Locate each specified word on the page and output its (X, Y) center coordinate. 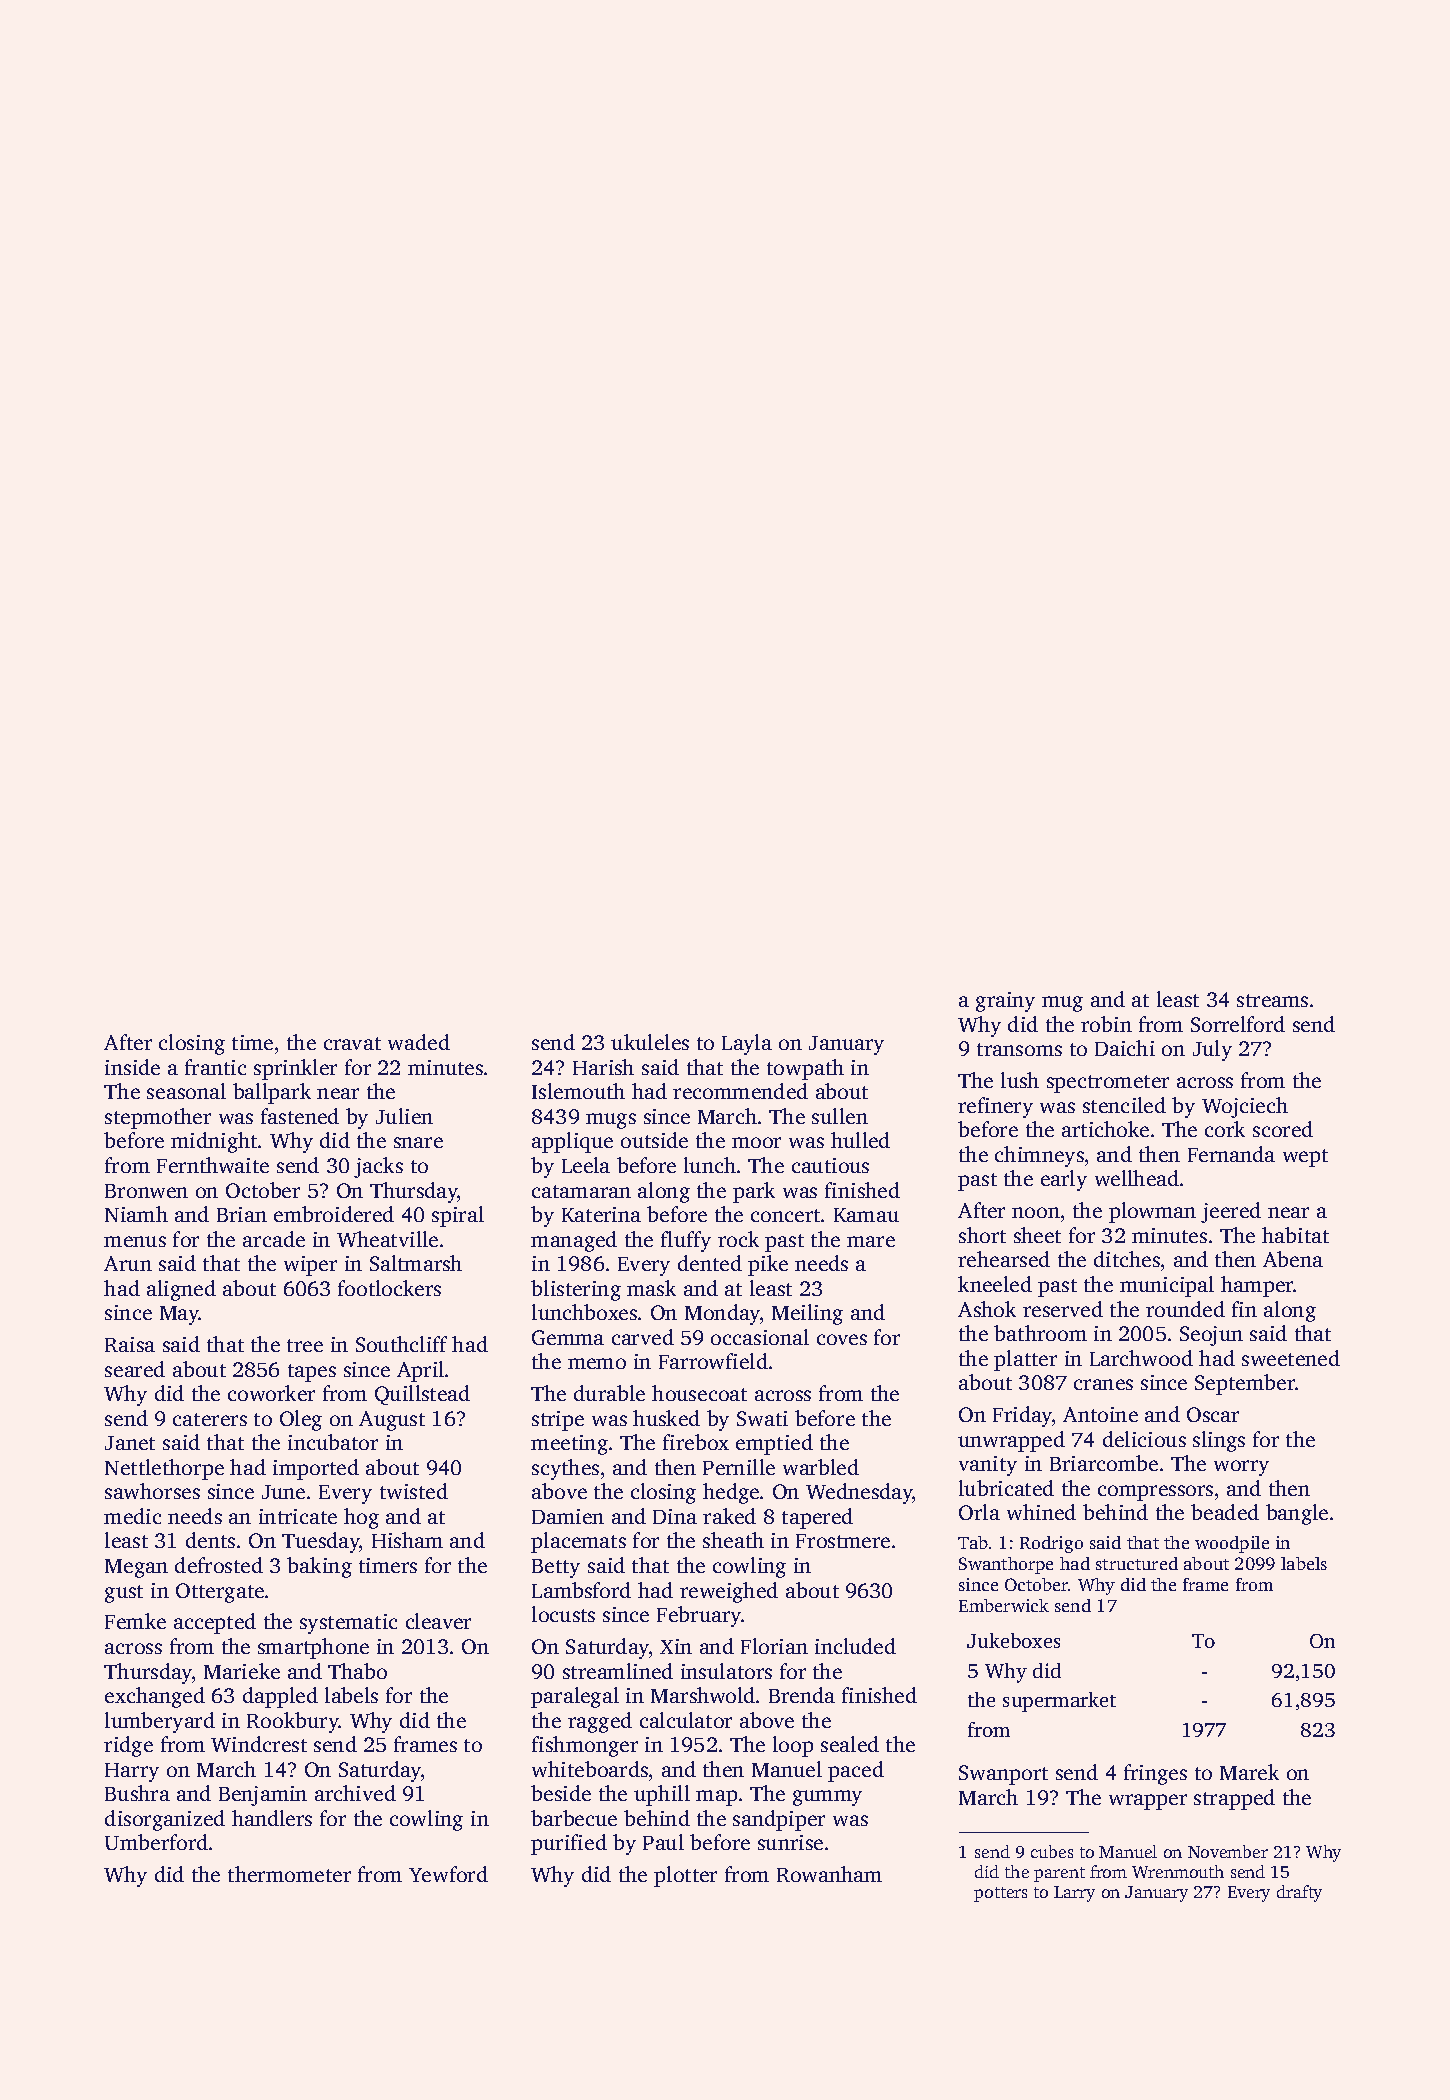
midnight (215, 1142)
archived (355, 1793)
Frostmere (843, 1541)
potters (1000, 1894)
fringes (1155, 1774)
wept (1305, 1158)
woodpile (1232, 1544)
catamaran (581, 1191)
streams (1272, 1000)
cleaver (438, 1621)
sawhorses (152, 1491)
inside (132, 1067)
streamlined (618, 1671)
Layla (747, 1044)
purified (569, 1844)
